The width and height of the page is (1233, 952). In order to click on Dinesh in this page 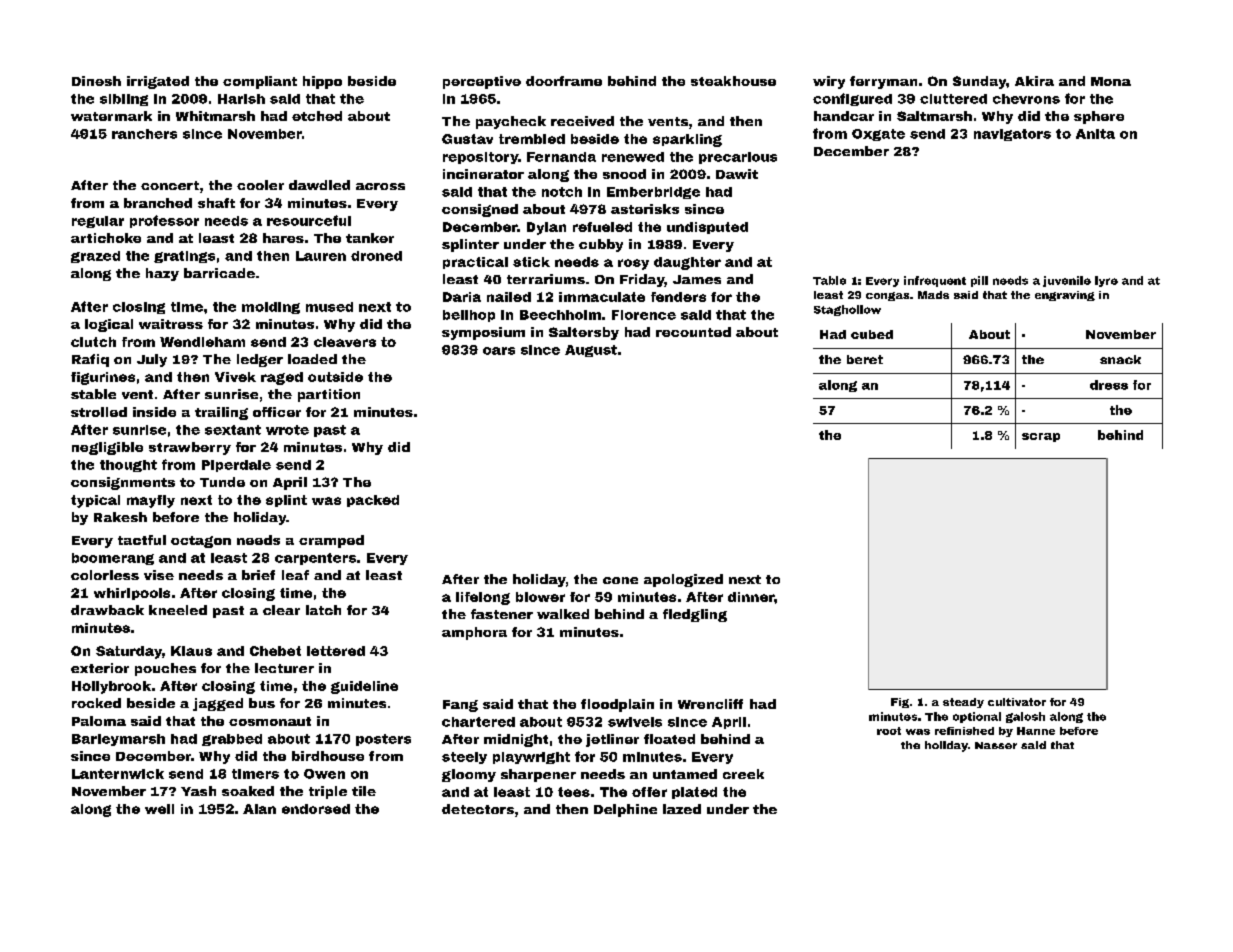, I will do `click(96, 81)`.
